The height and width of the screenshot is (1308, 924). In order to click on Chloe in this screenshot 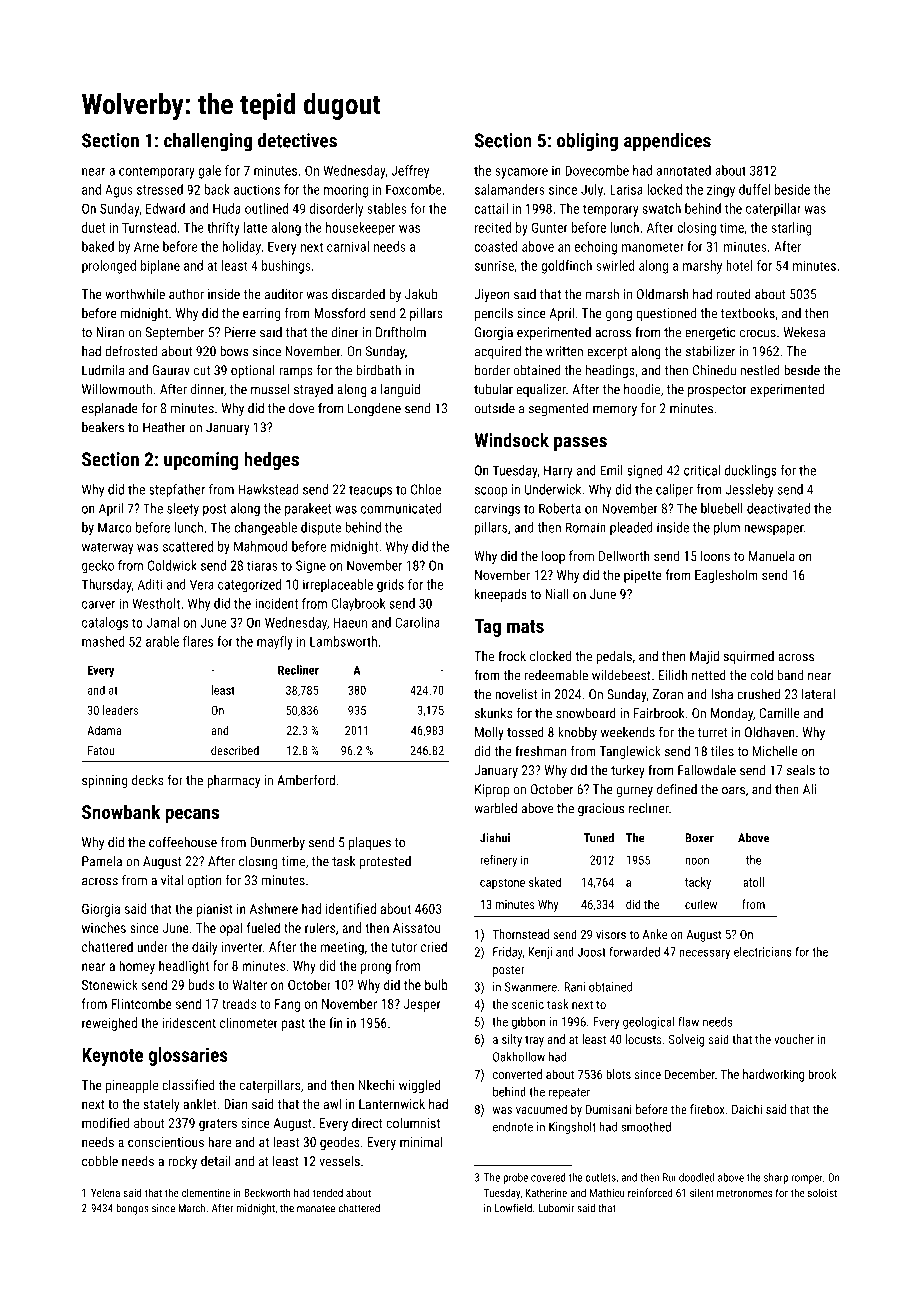, I will do `click(426, 489)`.
